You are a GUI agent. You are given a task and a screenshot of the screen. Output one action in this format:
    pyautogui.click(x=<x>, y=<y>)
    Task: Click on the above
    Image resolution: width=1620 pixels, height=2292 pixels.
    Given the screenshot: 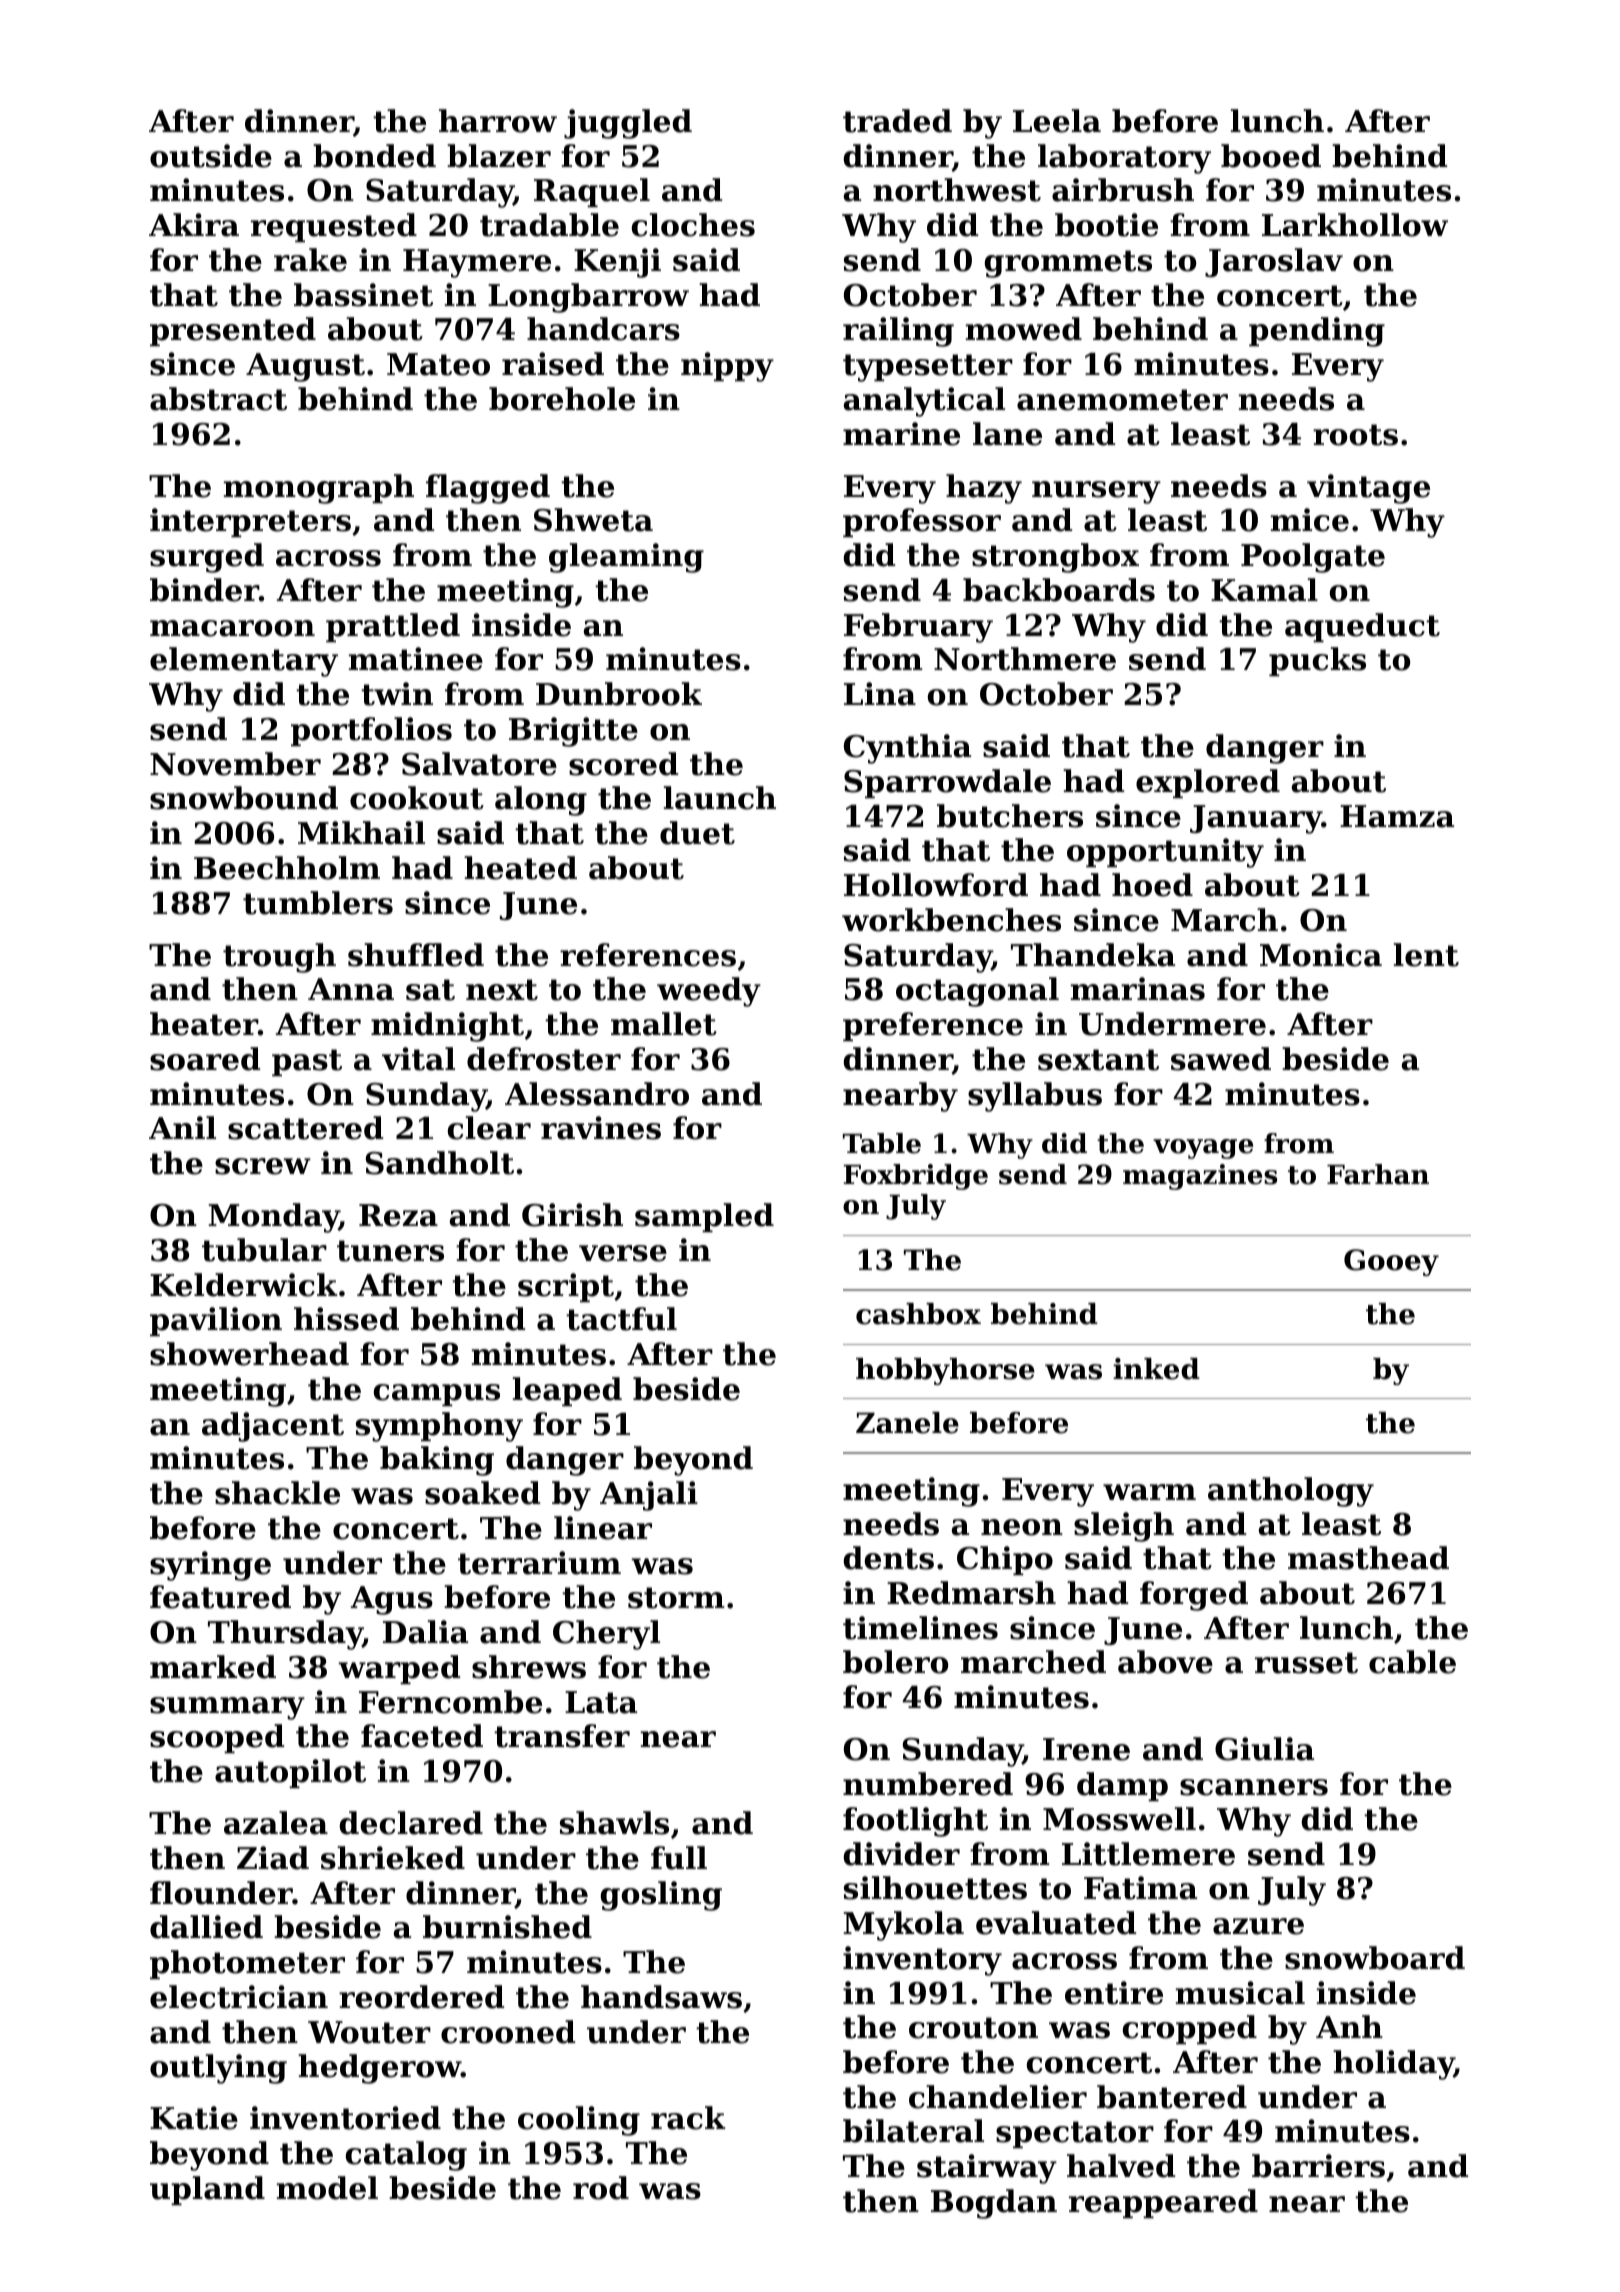 What is the action you would take?
    pyautogui.click(x=1165, y=1662)
